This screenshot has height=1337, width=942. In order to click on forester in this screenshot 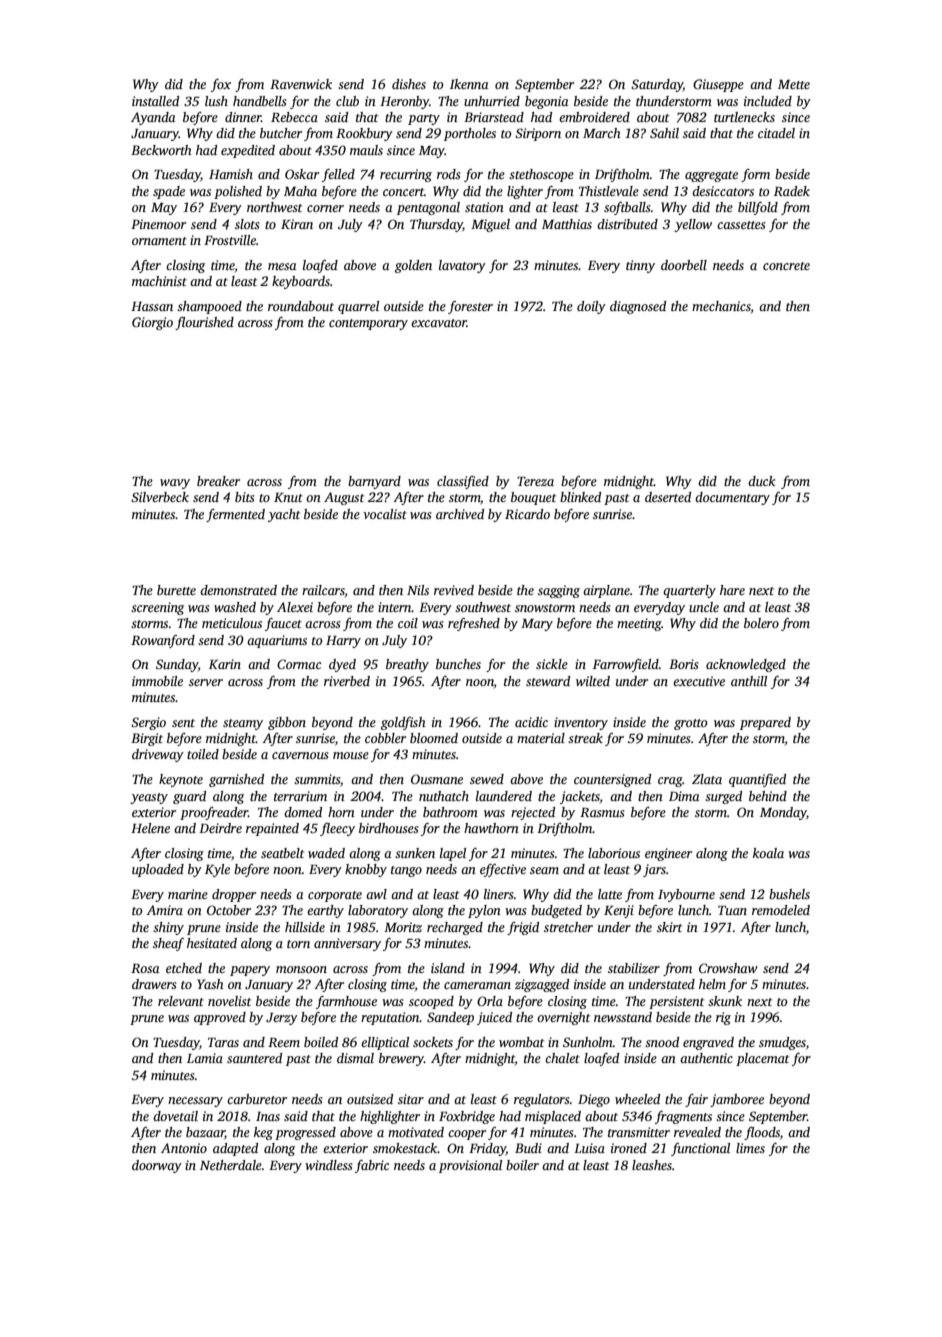, I will do `click(470, 307)`.
